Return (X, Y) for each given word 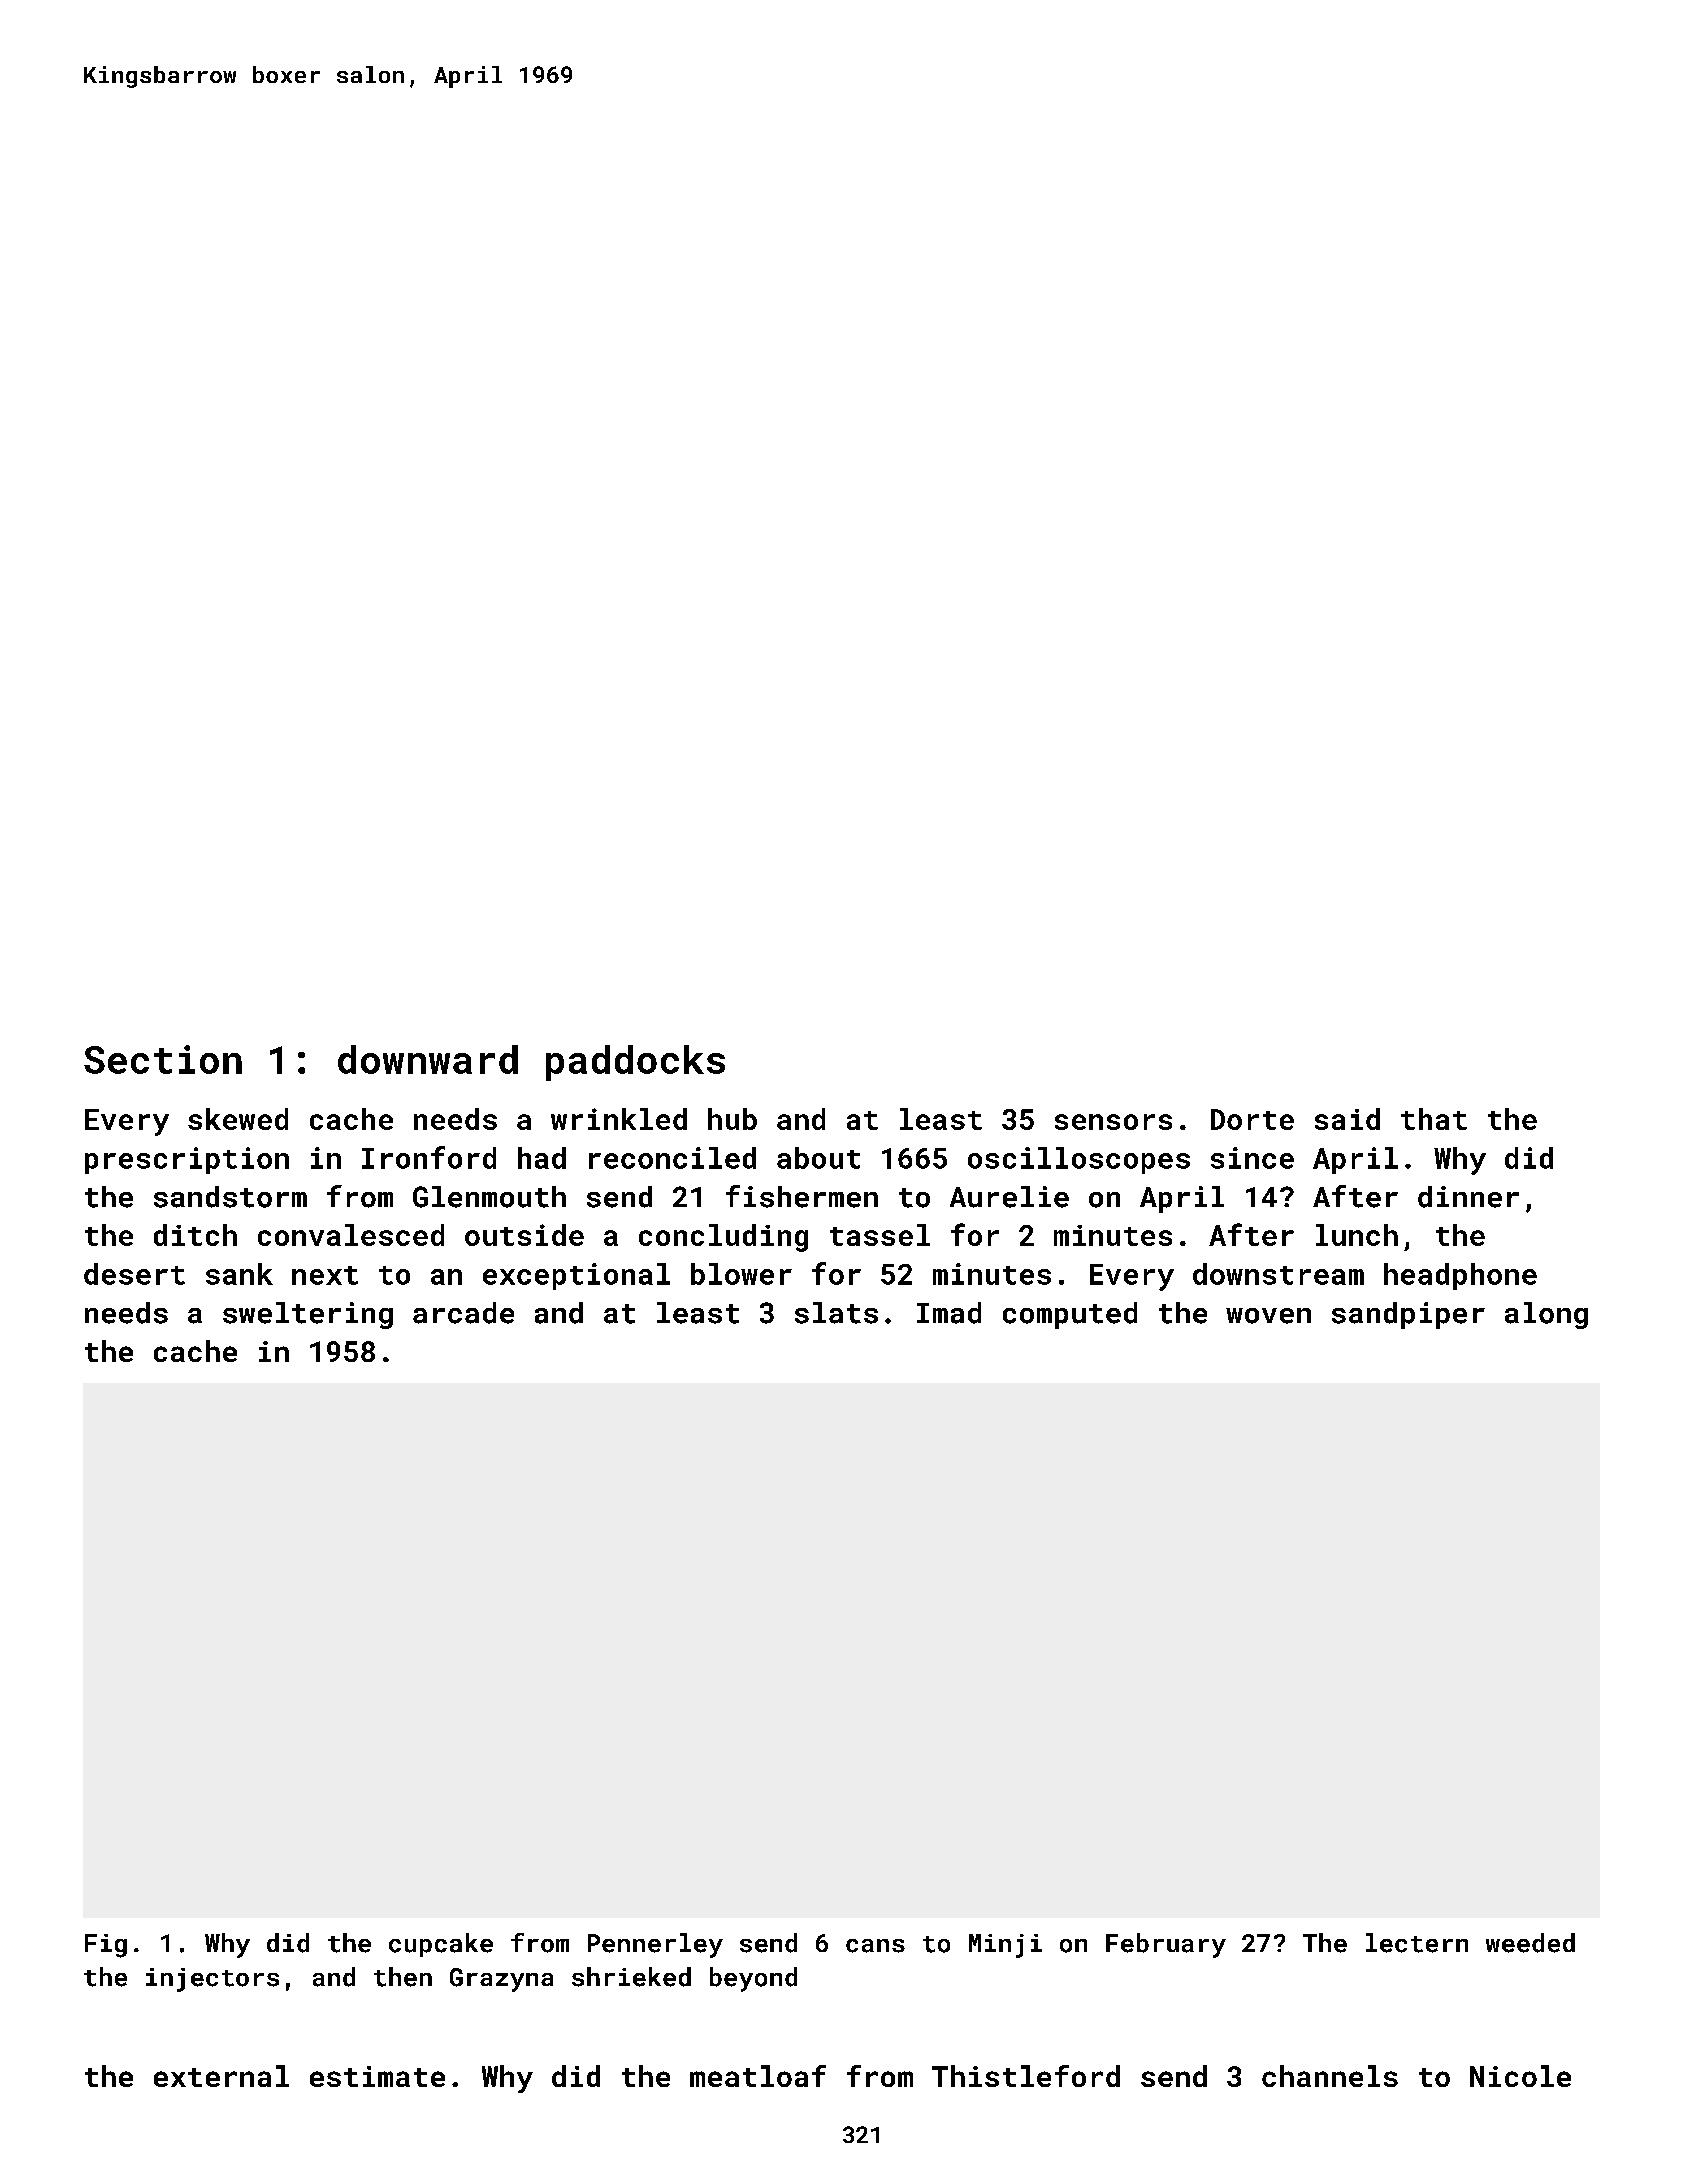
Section (163, 1059)
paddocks (635, 1063)
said (1347, 1119)
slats (836, 1313)
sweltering (308, 1315)
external (221, 2076)
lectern (1417, 1943)
